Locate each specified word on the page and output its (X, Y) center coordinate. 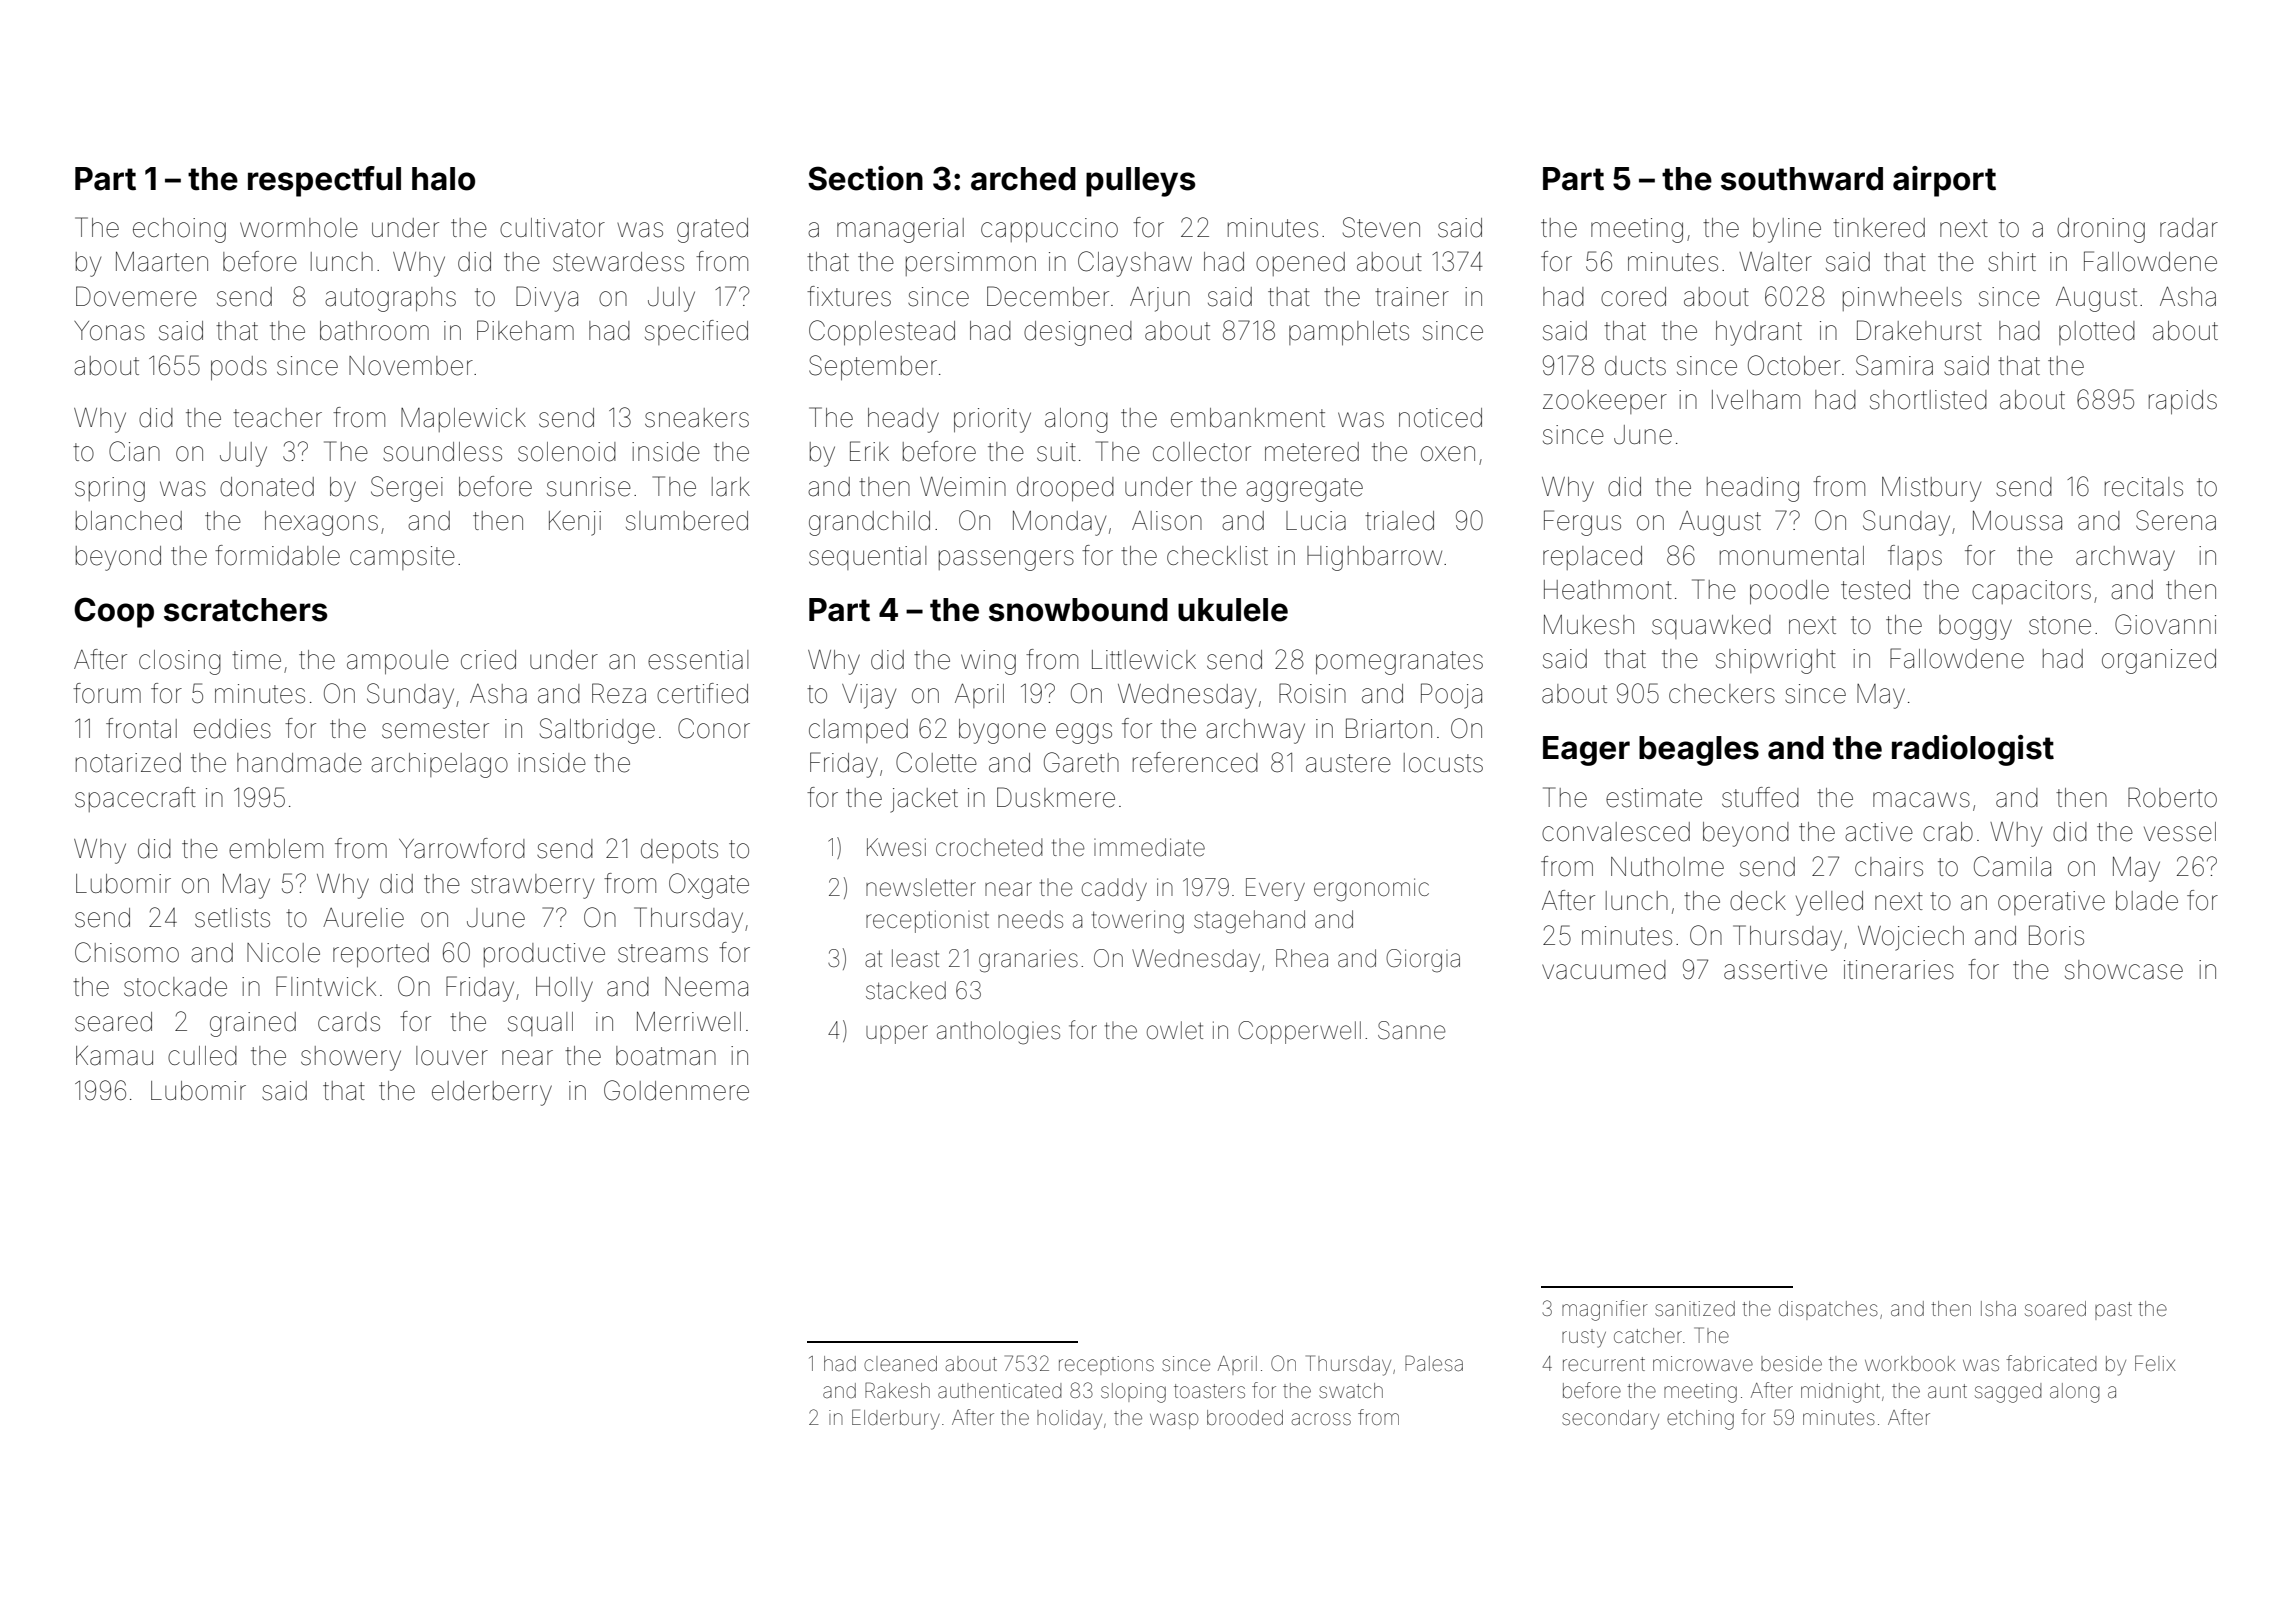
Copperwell (1299, 1032)
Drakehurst (1919, 330)
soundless (442, 452)
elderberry (492, 1093)
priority (992, 420)
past (2113, 1311)
